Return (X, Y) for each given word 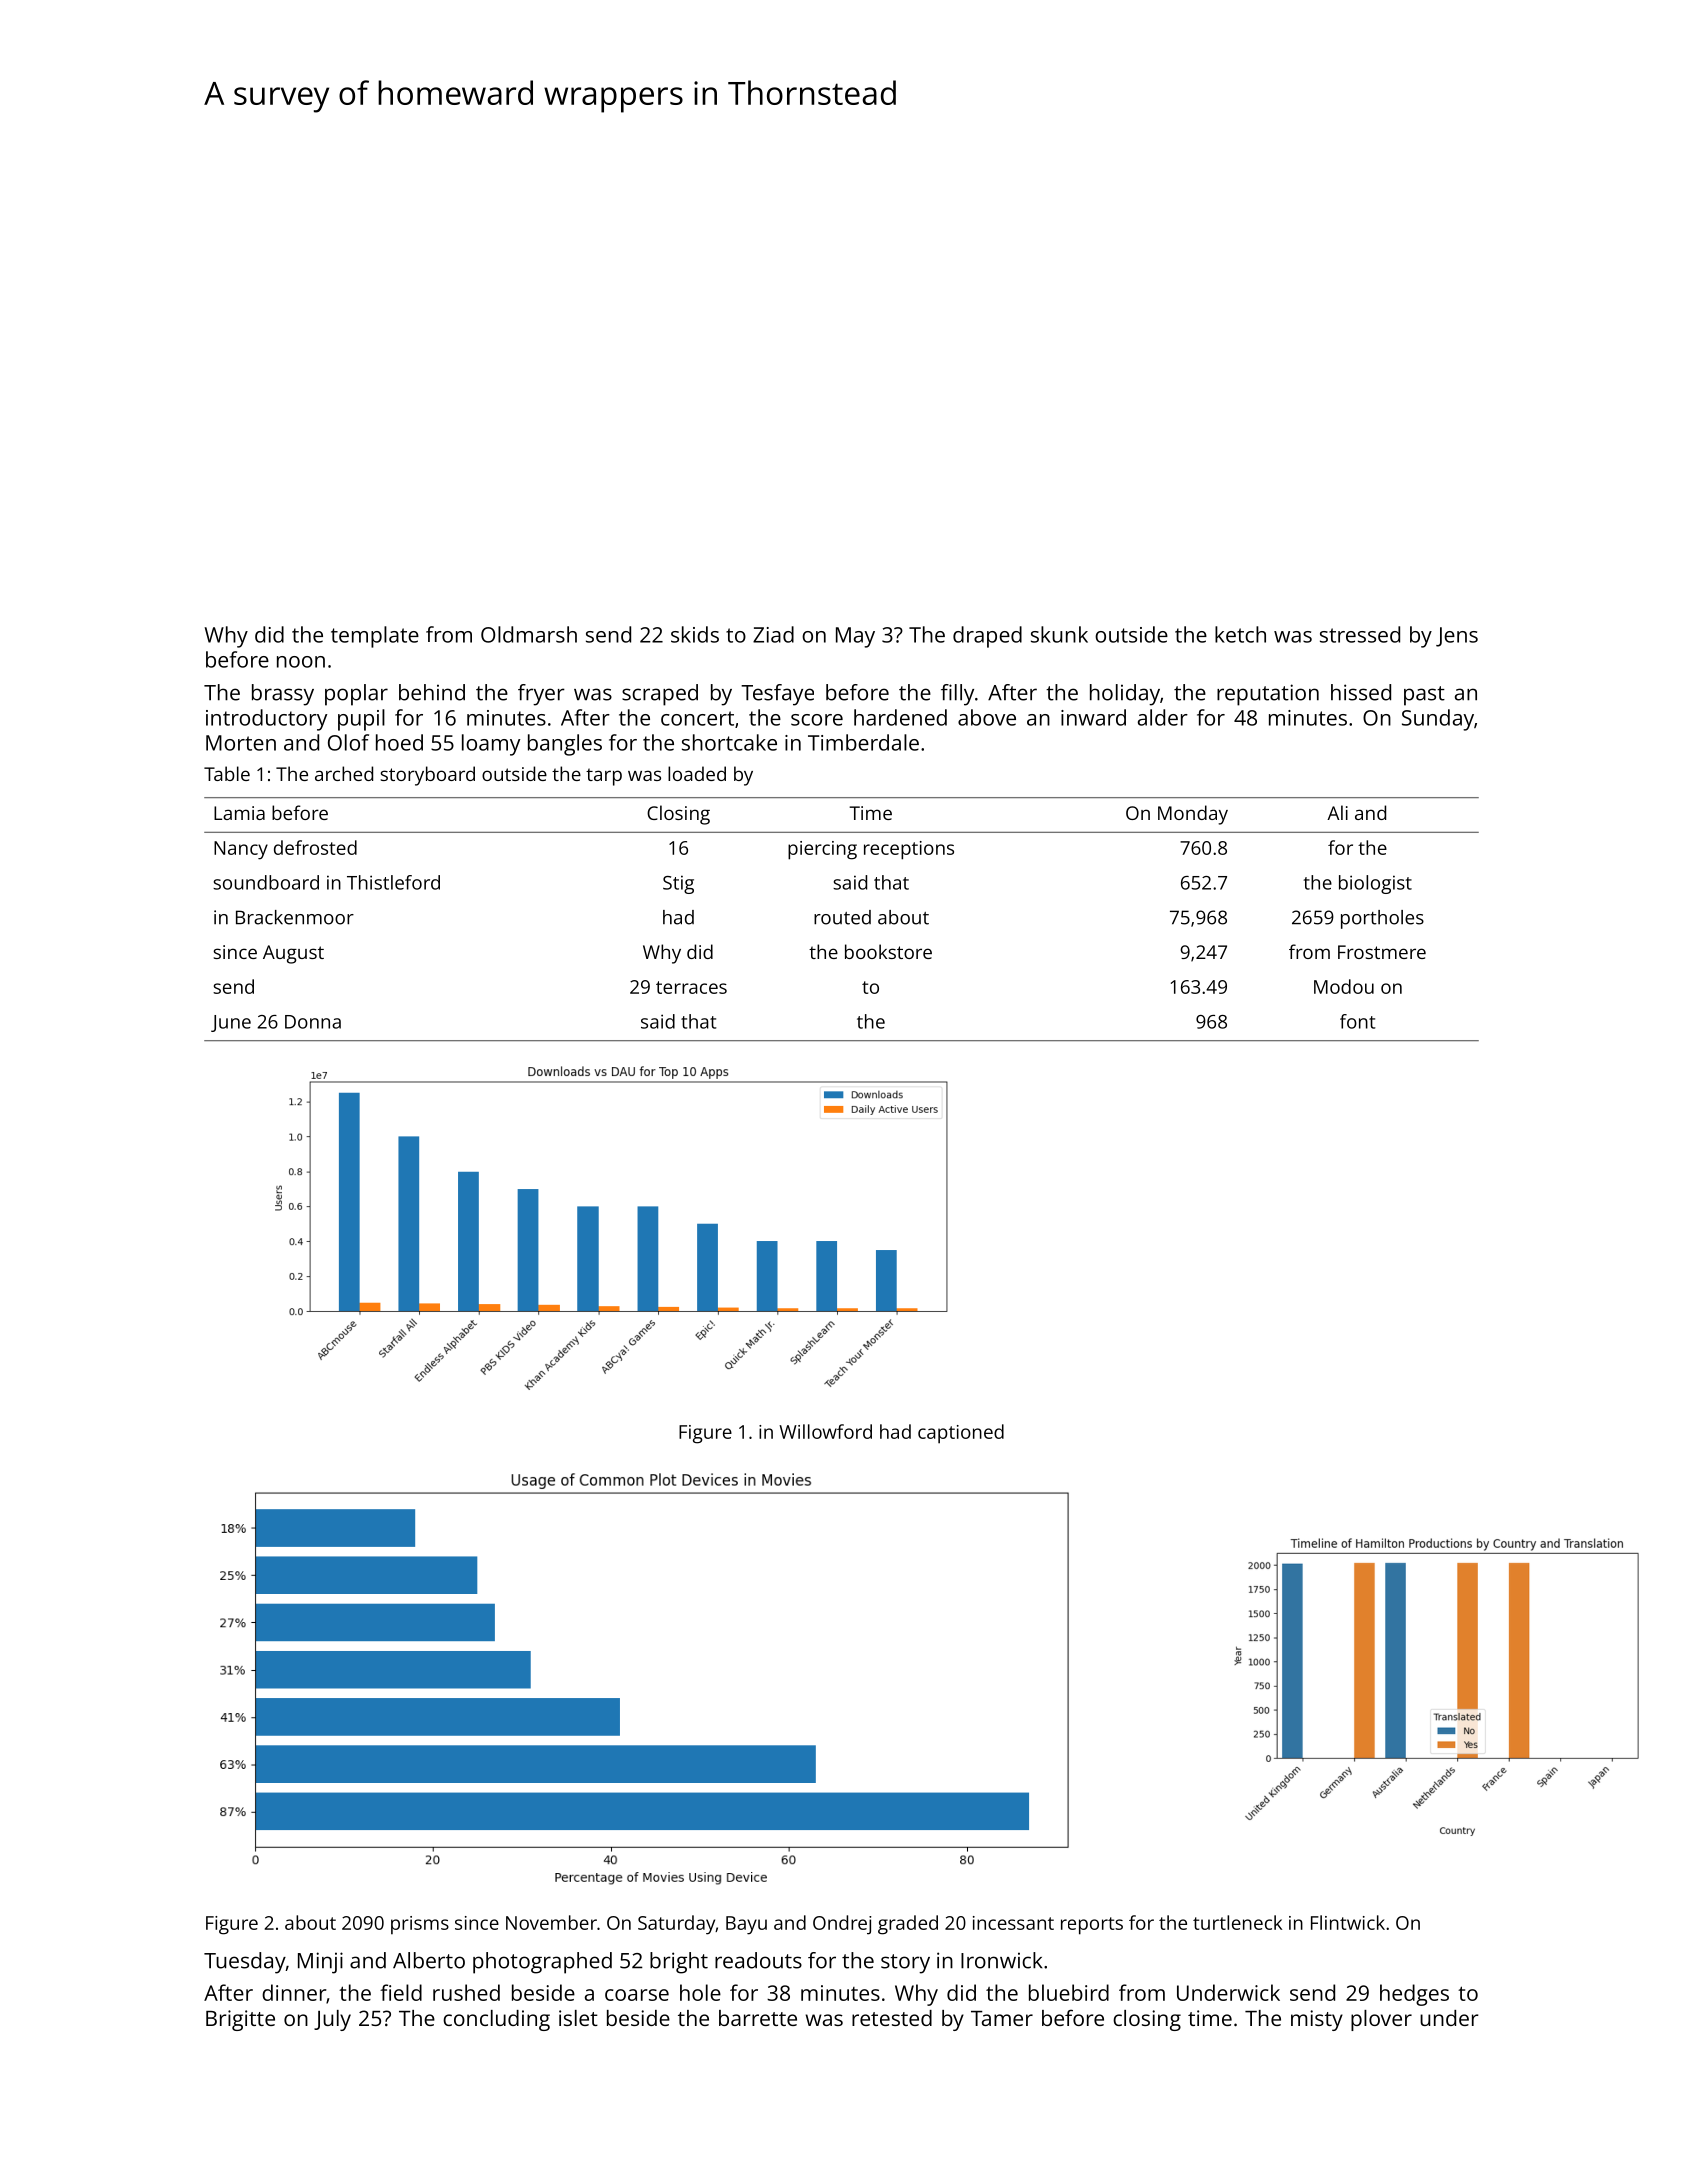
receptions (909, 850)
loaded (697, 773)
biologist (1375, 884)
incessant (1013, 1923)
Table (227, 773)
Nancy (241, 850)
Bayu (746, 1925)
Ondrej (842, 1925)
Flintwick (1348, 1922)
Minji (320, 1963)
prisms (420, 1925)
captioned (961, 1434)
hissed (1361, 692)
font (1357, 1021)
